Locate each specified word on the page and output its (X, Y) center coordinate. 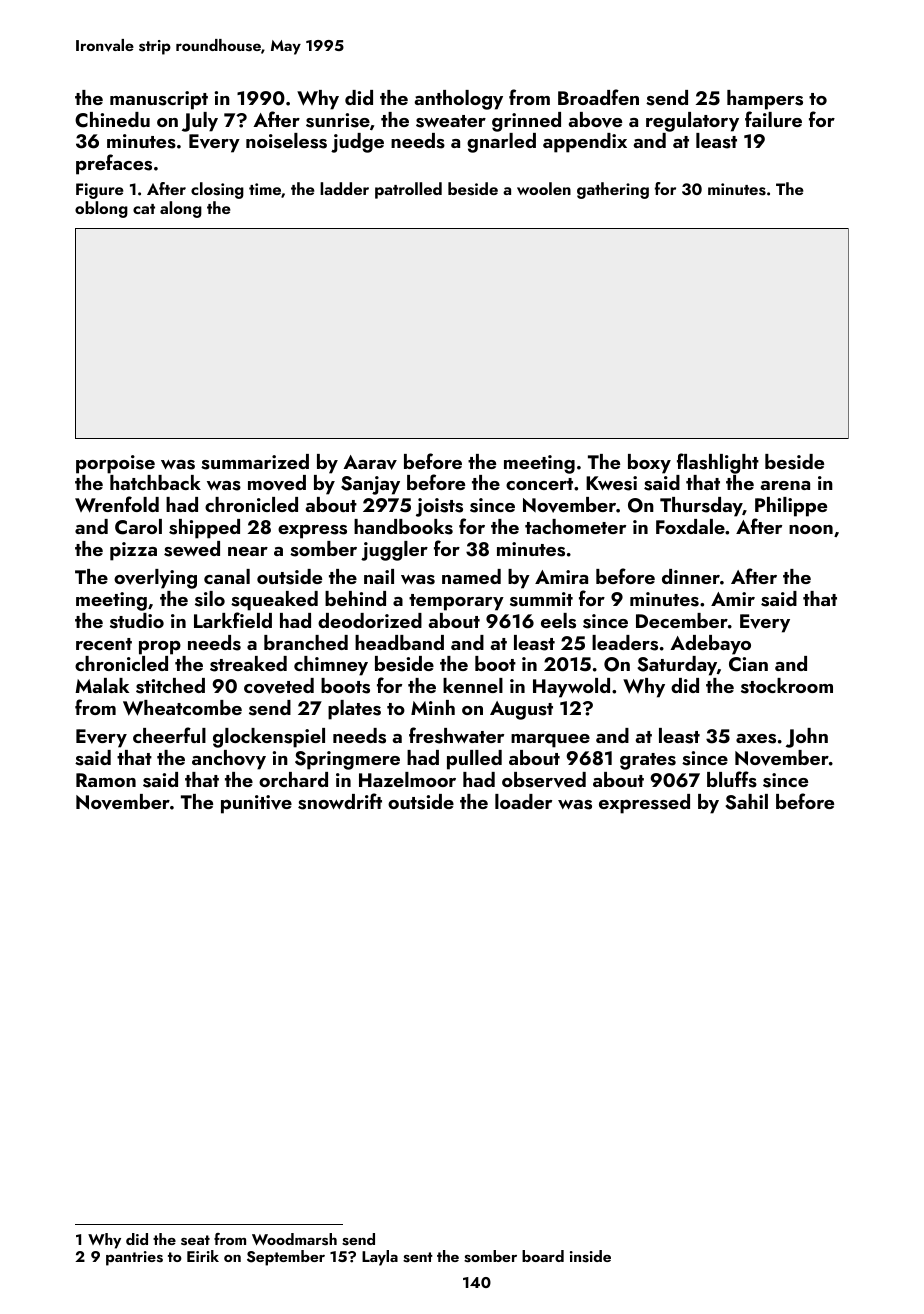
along (181, 209)
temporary (456, 602)
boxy (649, 464)
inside (590, 1256)
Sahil (747, 802)
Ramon (106, 780)
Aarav (370, 462)
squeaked (274, 601)
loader (523, 801)
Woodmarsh (294, 1239)
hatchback (155, 482)
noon (811, 529)
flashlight (718, 463)
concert (539, 484)
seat (195, 1240)
